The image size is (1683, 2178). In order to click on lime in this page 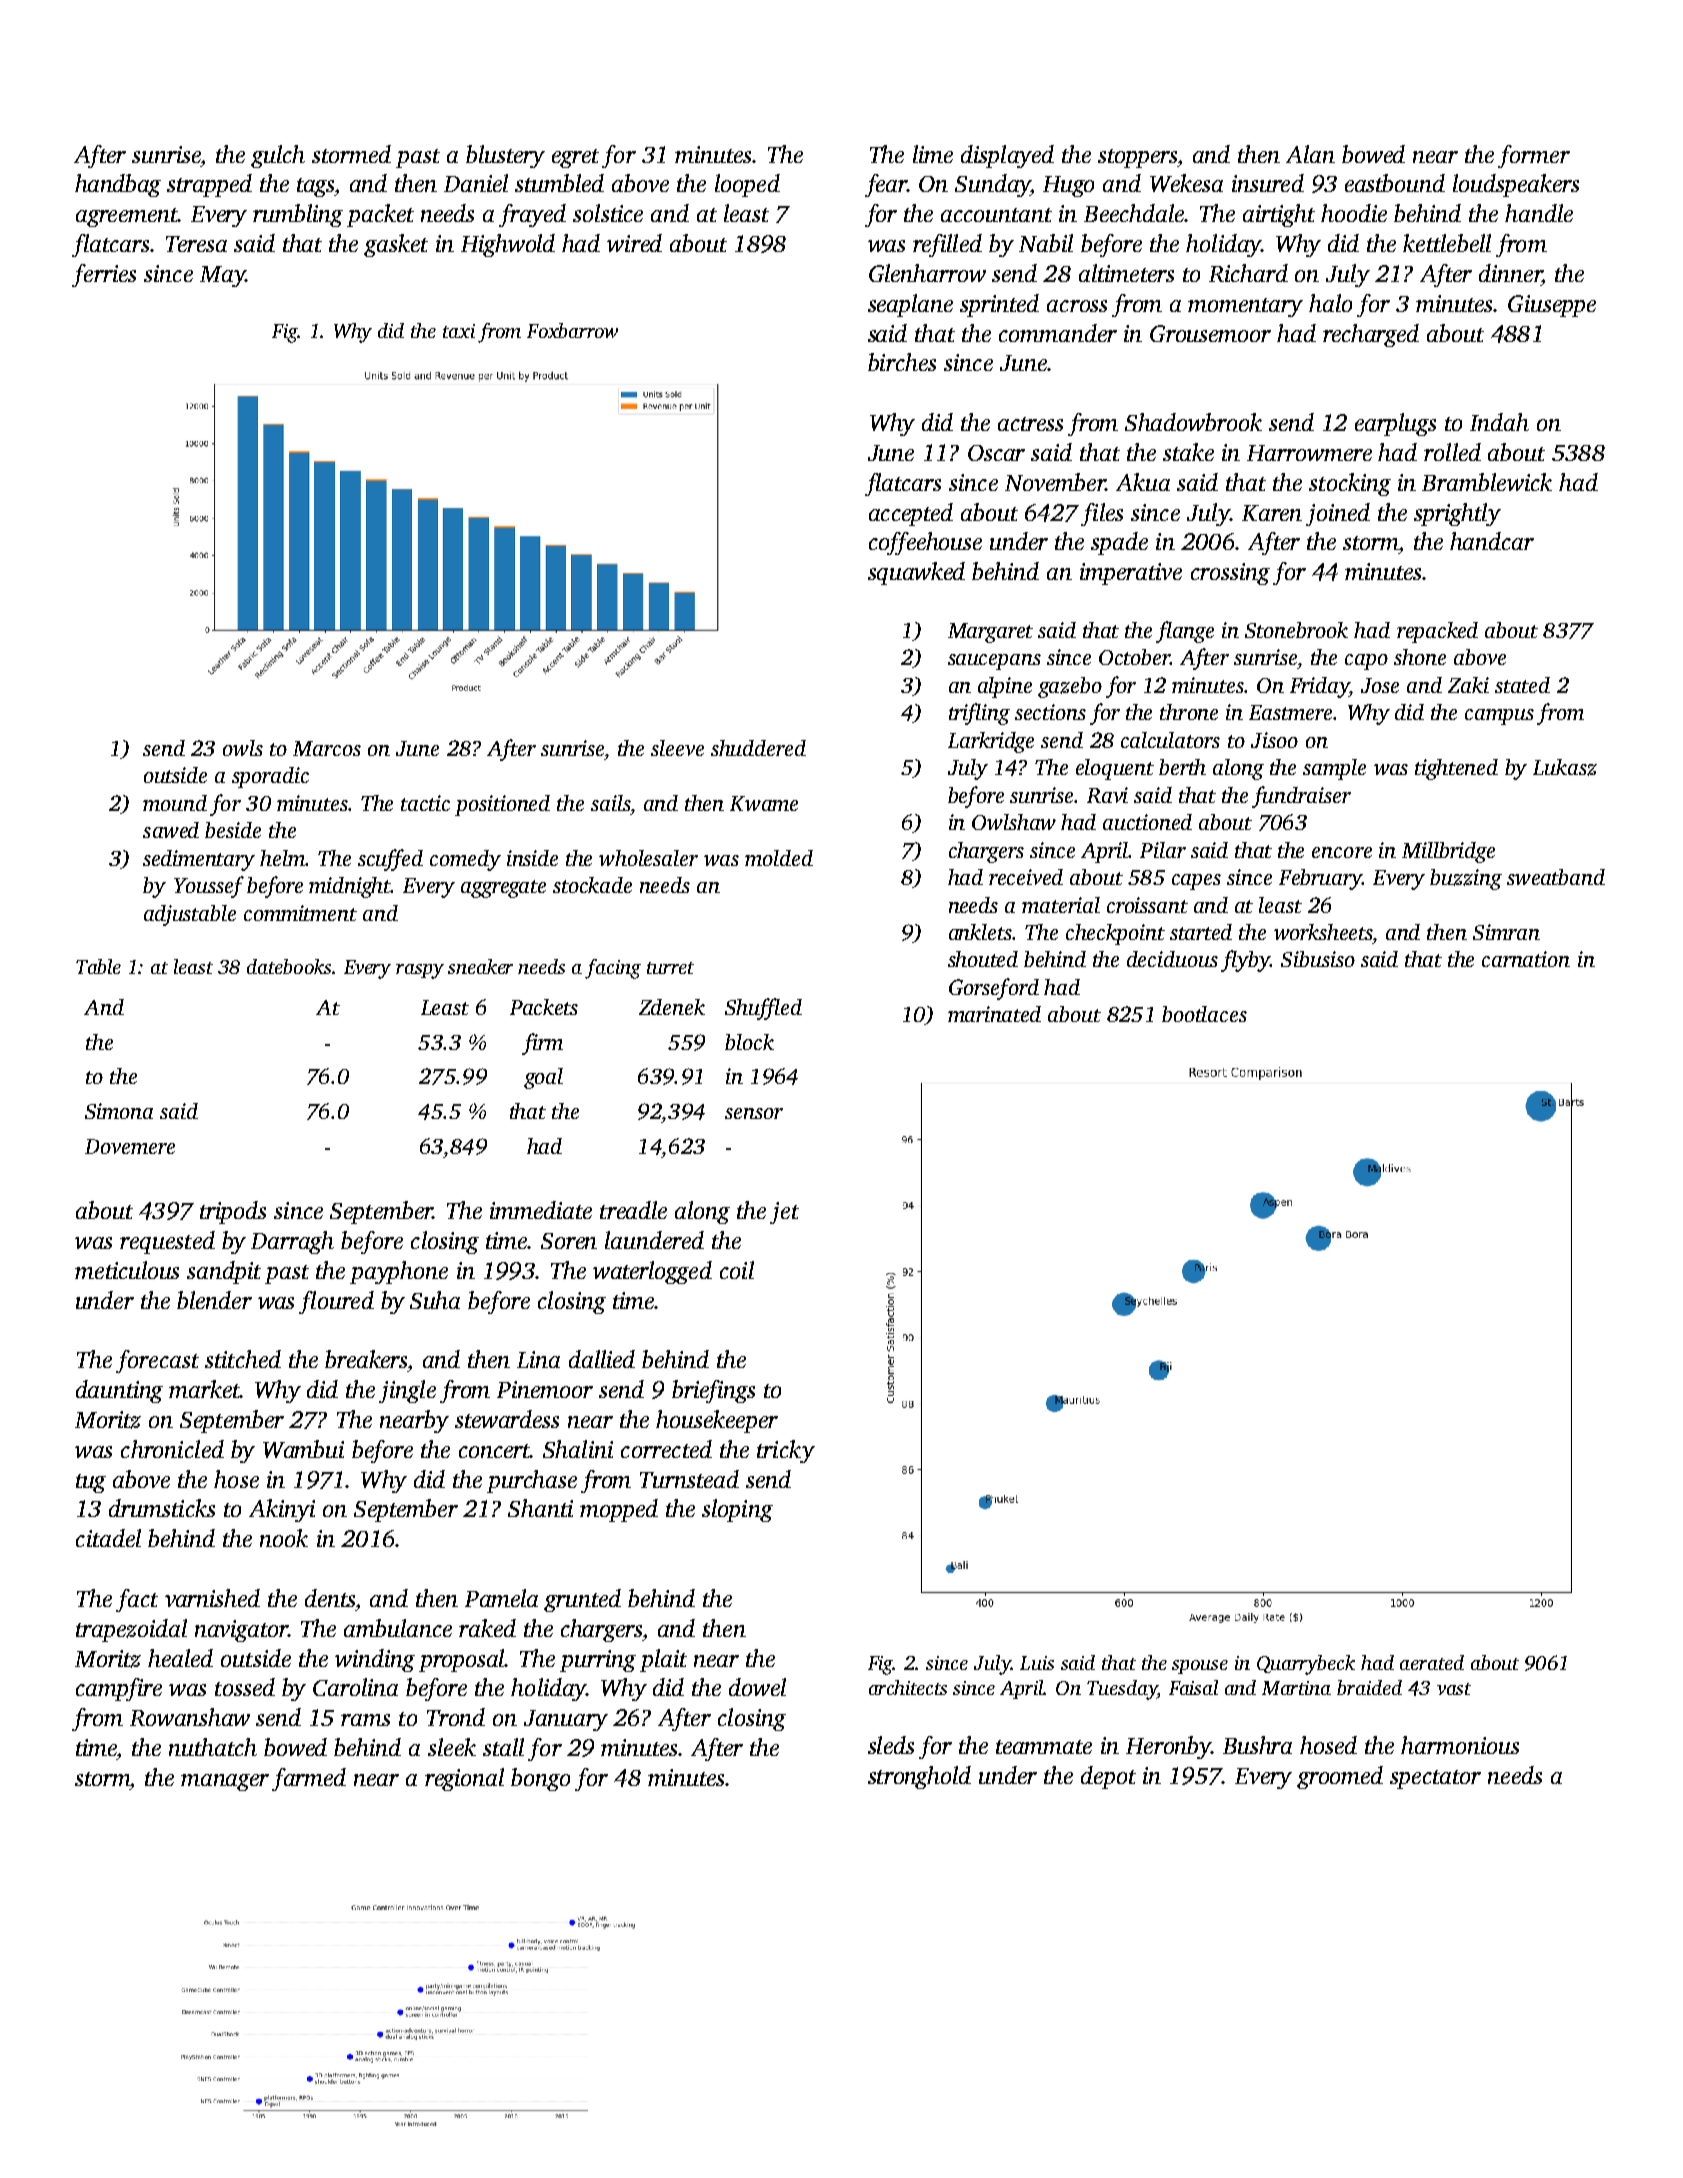, I will do `click(933, 154)`.
